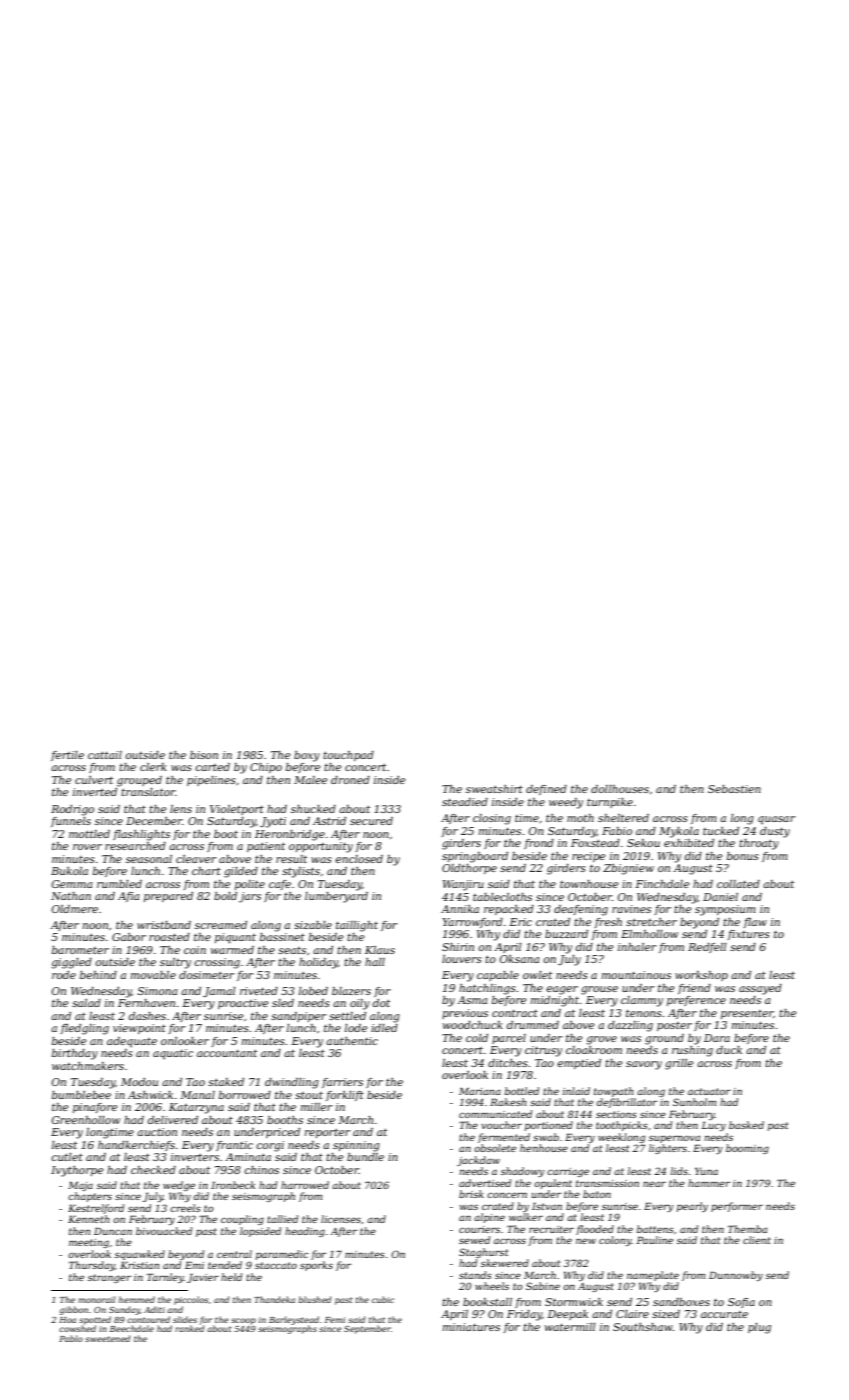 This image has width=849, height=1400. What do you see at coordinates (508, 1063) in the image?
I see `ditches` at bounding box center [508, 1063].
